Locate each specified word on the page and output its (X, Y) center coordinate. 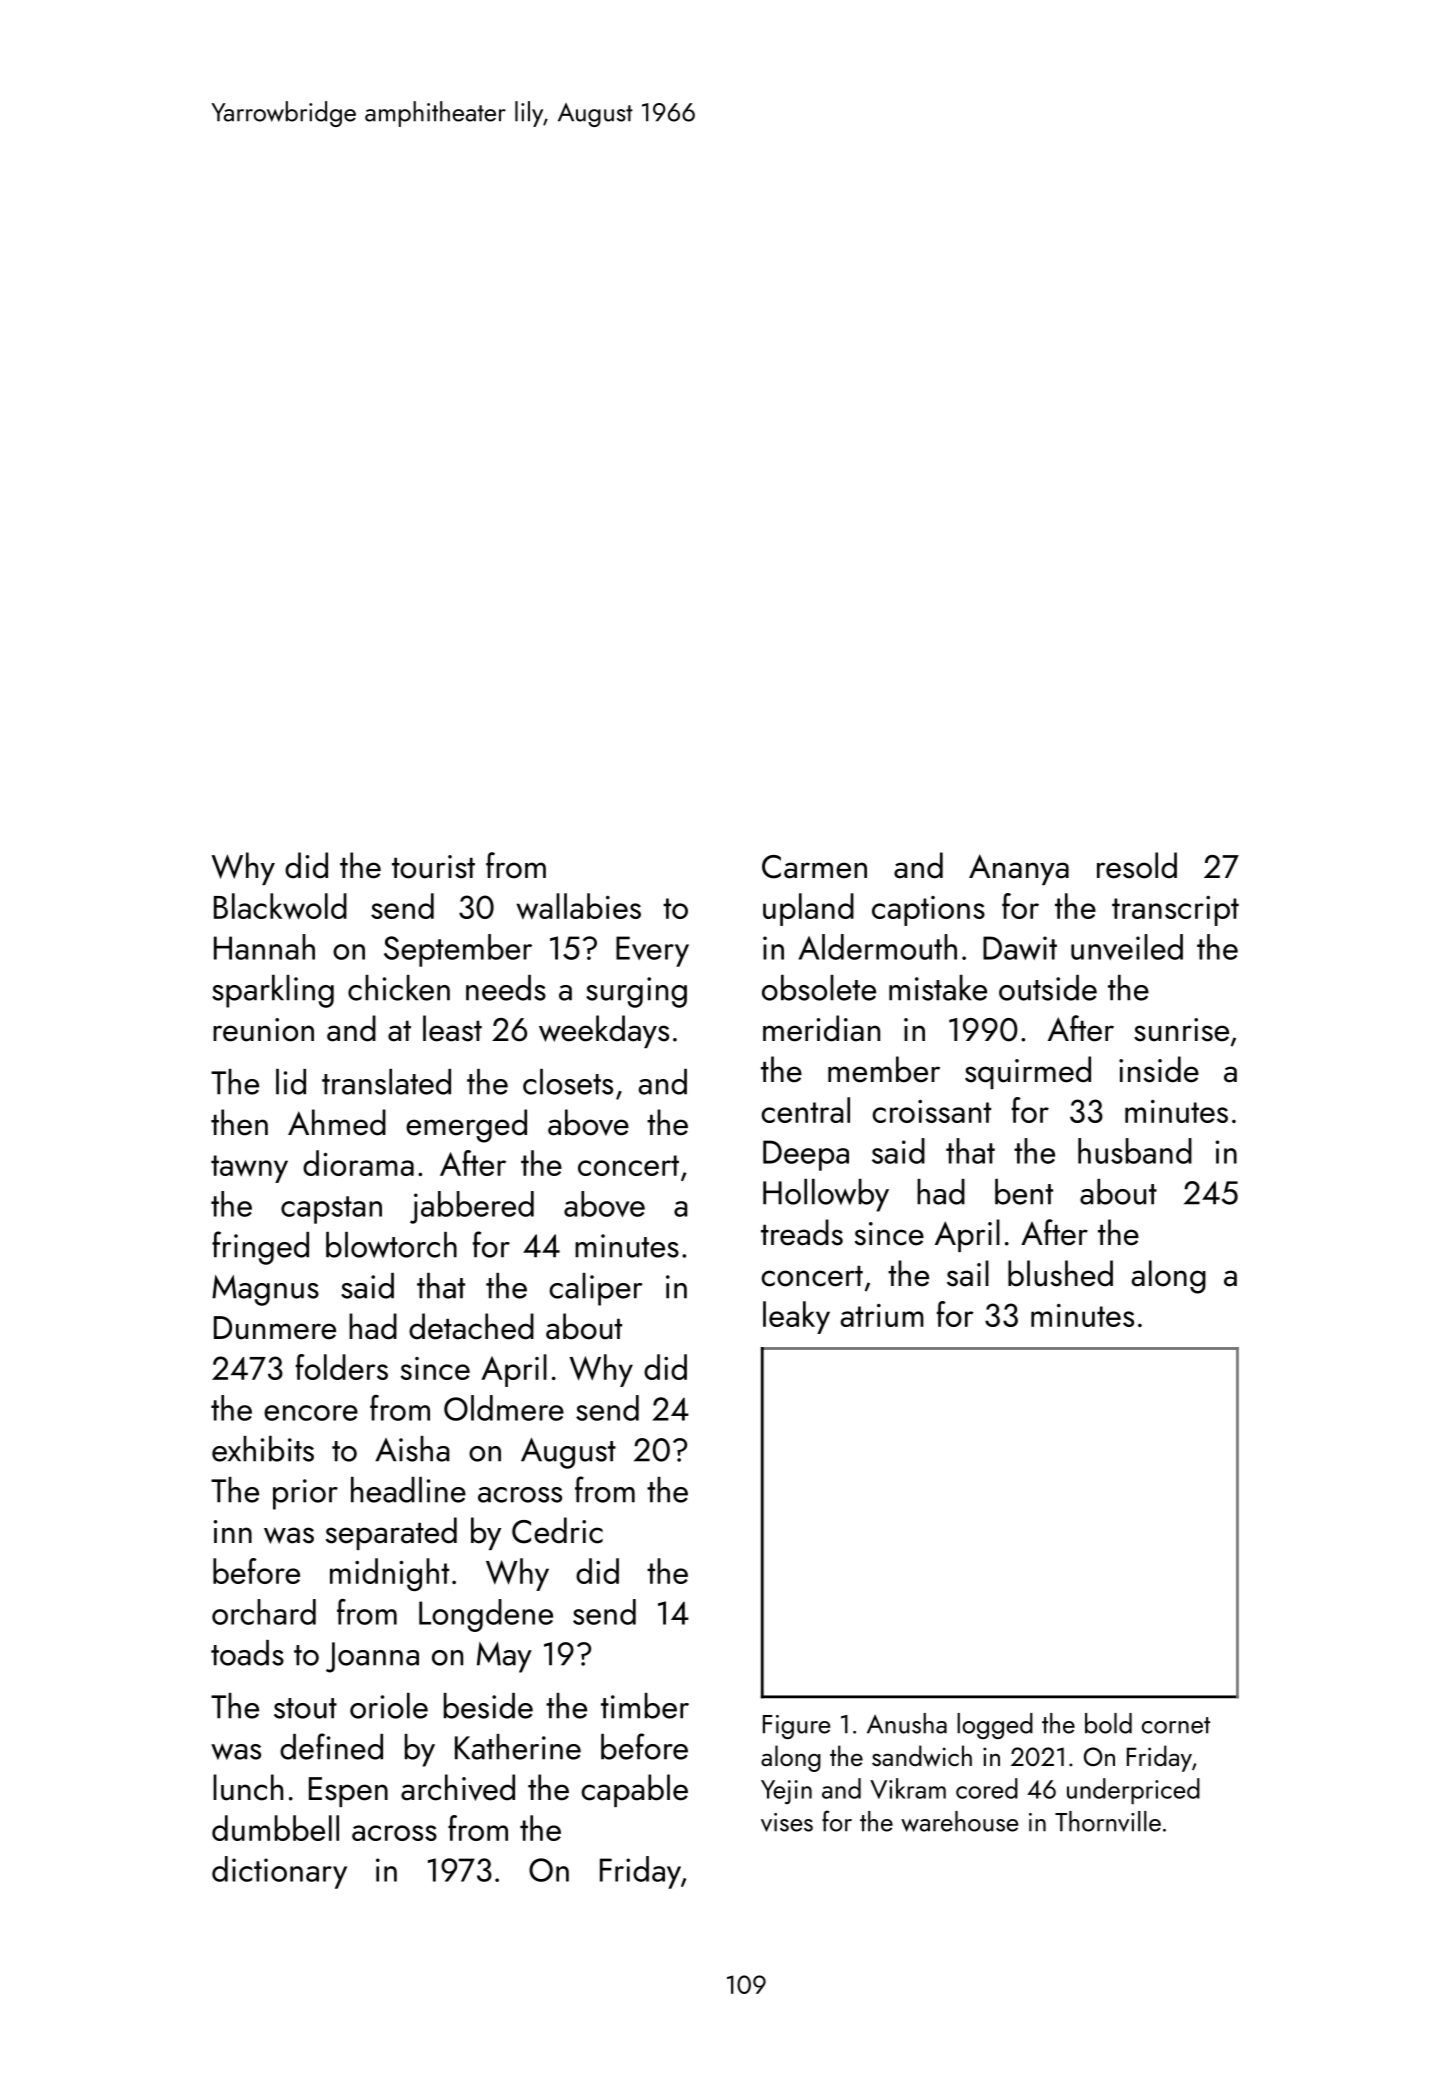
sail (968, 1273)
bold (1108, 1723)
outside (1048, 988)
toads (247, 1653)
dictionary (279, 1872)
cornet (1176, 1725)
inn (233, 1531)
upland (808, 909)
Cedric (557, 1530)
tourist (433, 867)
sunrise (1181, 1030)
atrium (882, 1315)
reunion (263, 1030)
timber (645, 1706)
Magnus (265, 1290)
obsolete (819, 988)
